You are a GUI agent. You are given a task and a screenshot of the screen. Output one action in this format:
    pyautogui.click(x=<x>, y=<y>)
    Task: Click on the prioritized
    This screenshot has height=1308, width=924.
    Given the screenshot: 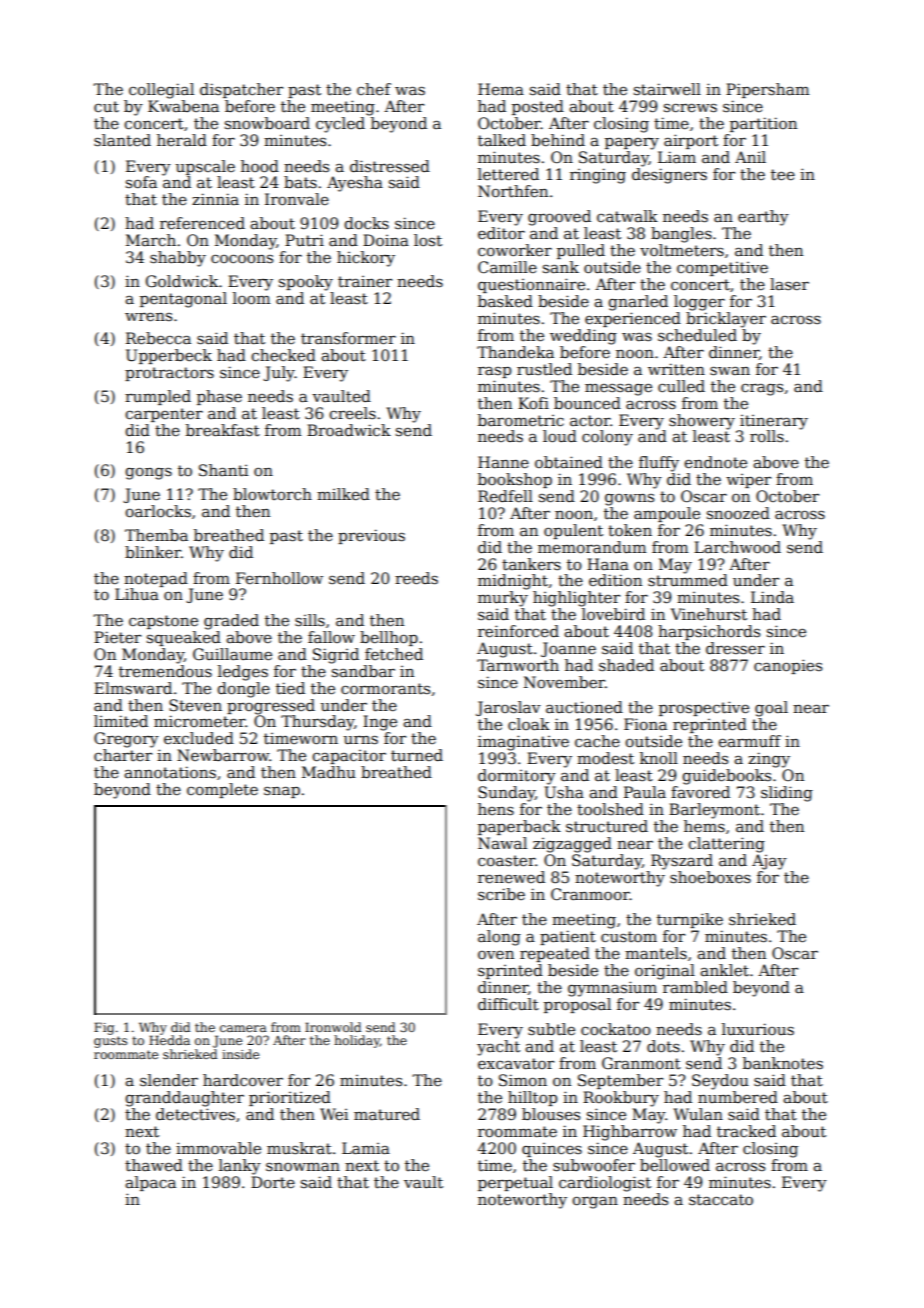 What is the action you would take?
    pyautogui.click(x=290, y=1098)
